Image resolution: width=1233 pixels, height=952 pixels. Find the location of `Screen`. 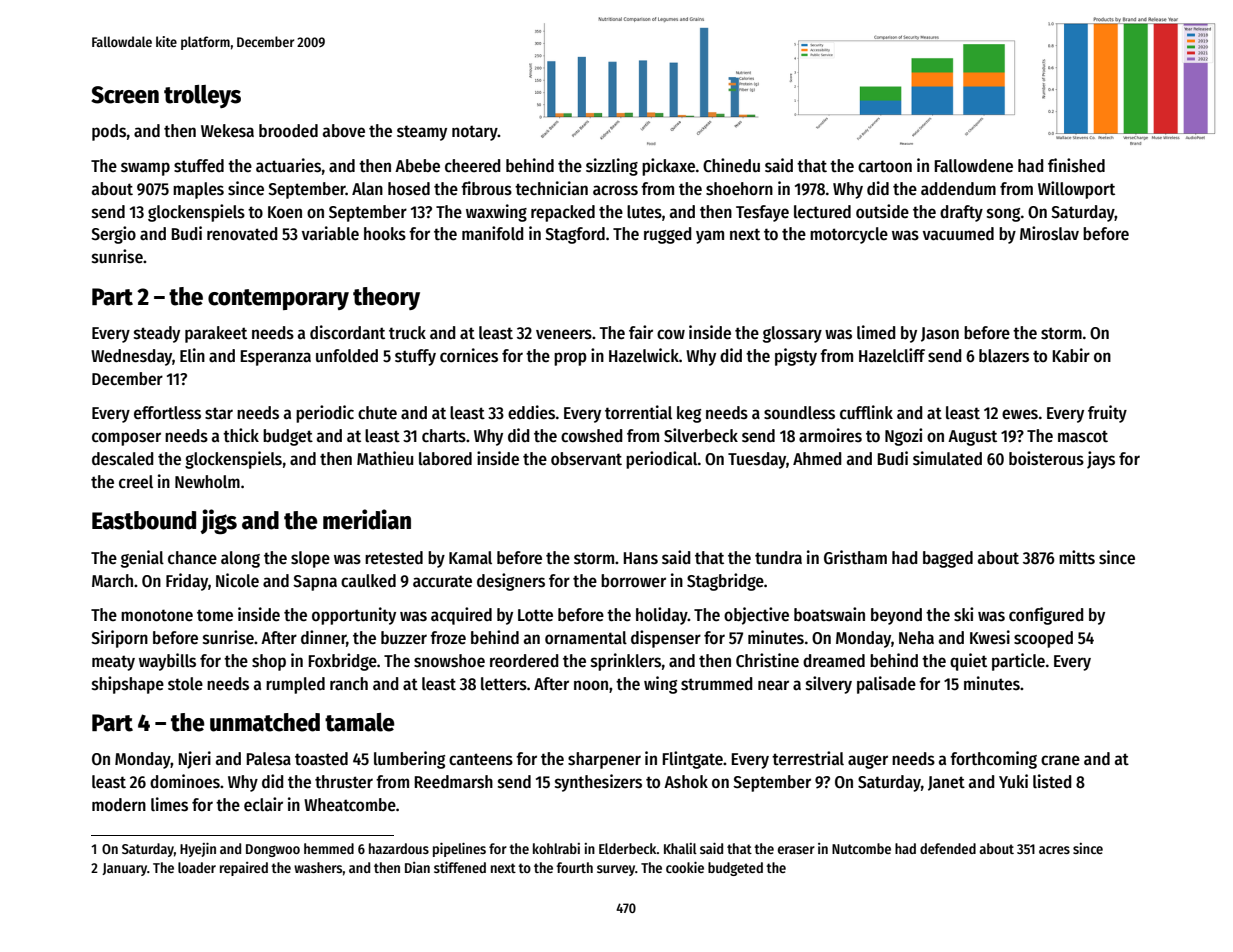

Screen is located at coordinates (125, 95).
